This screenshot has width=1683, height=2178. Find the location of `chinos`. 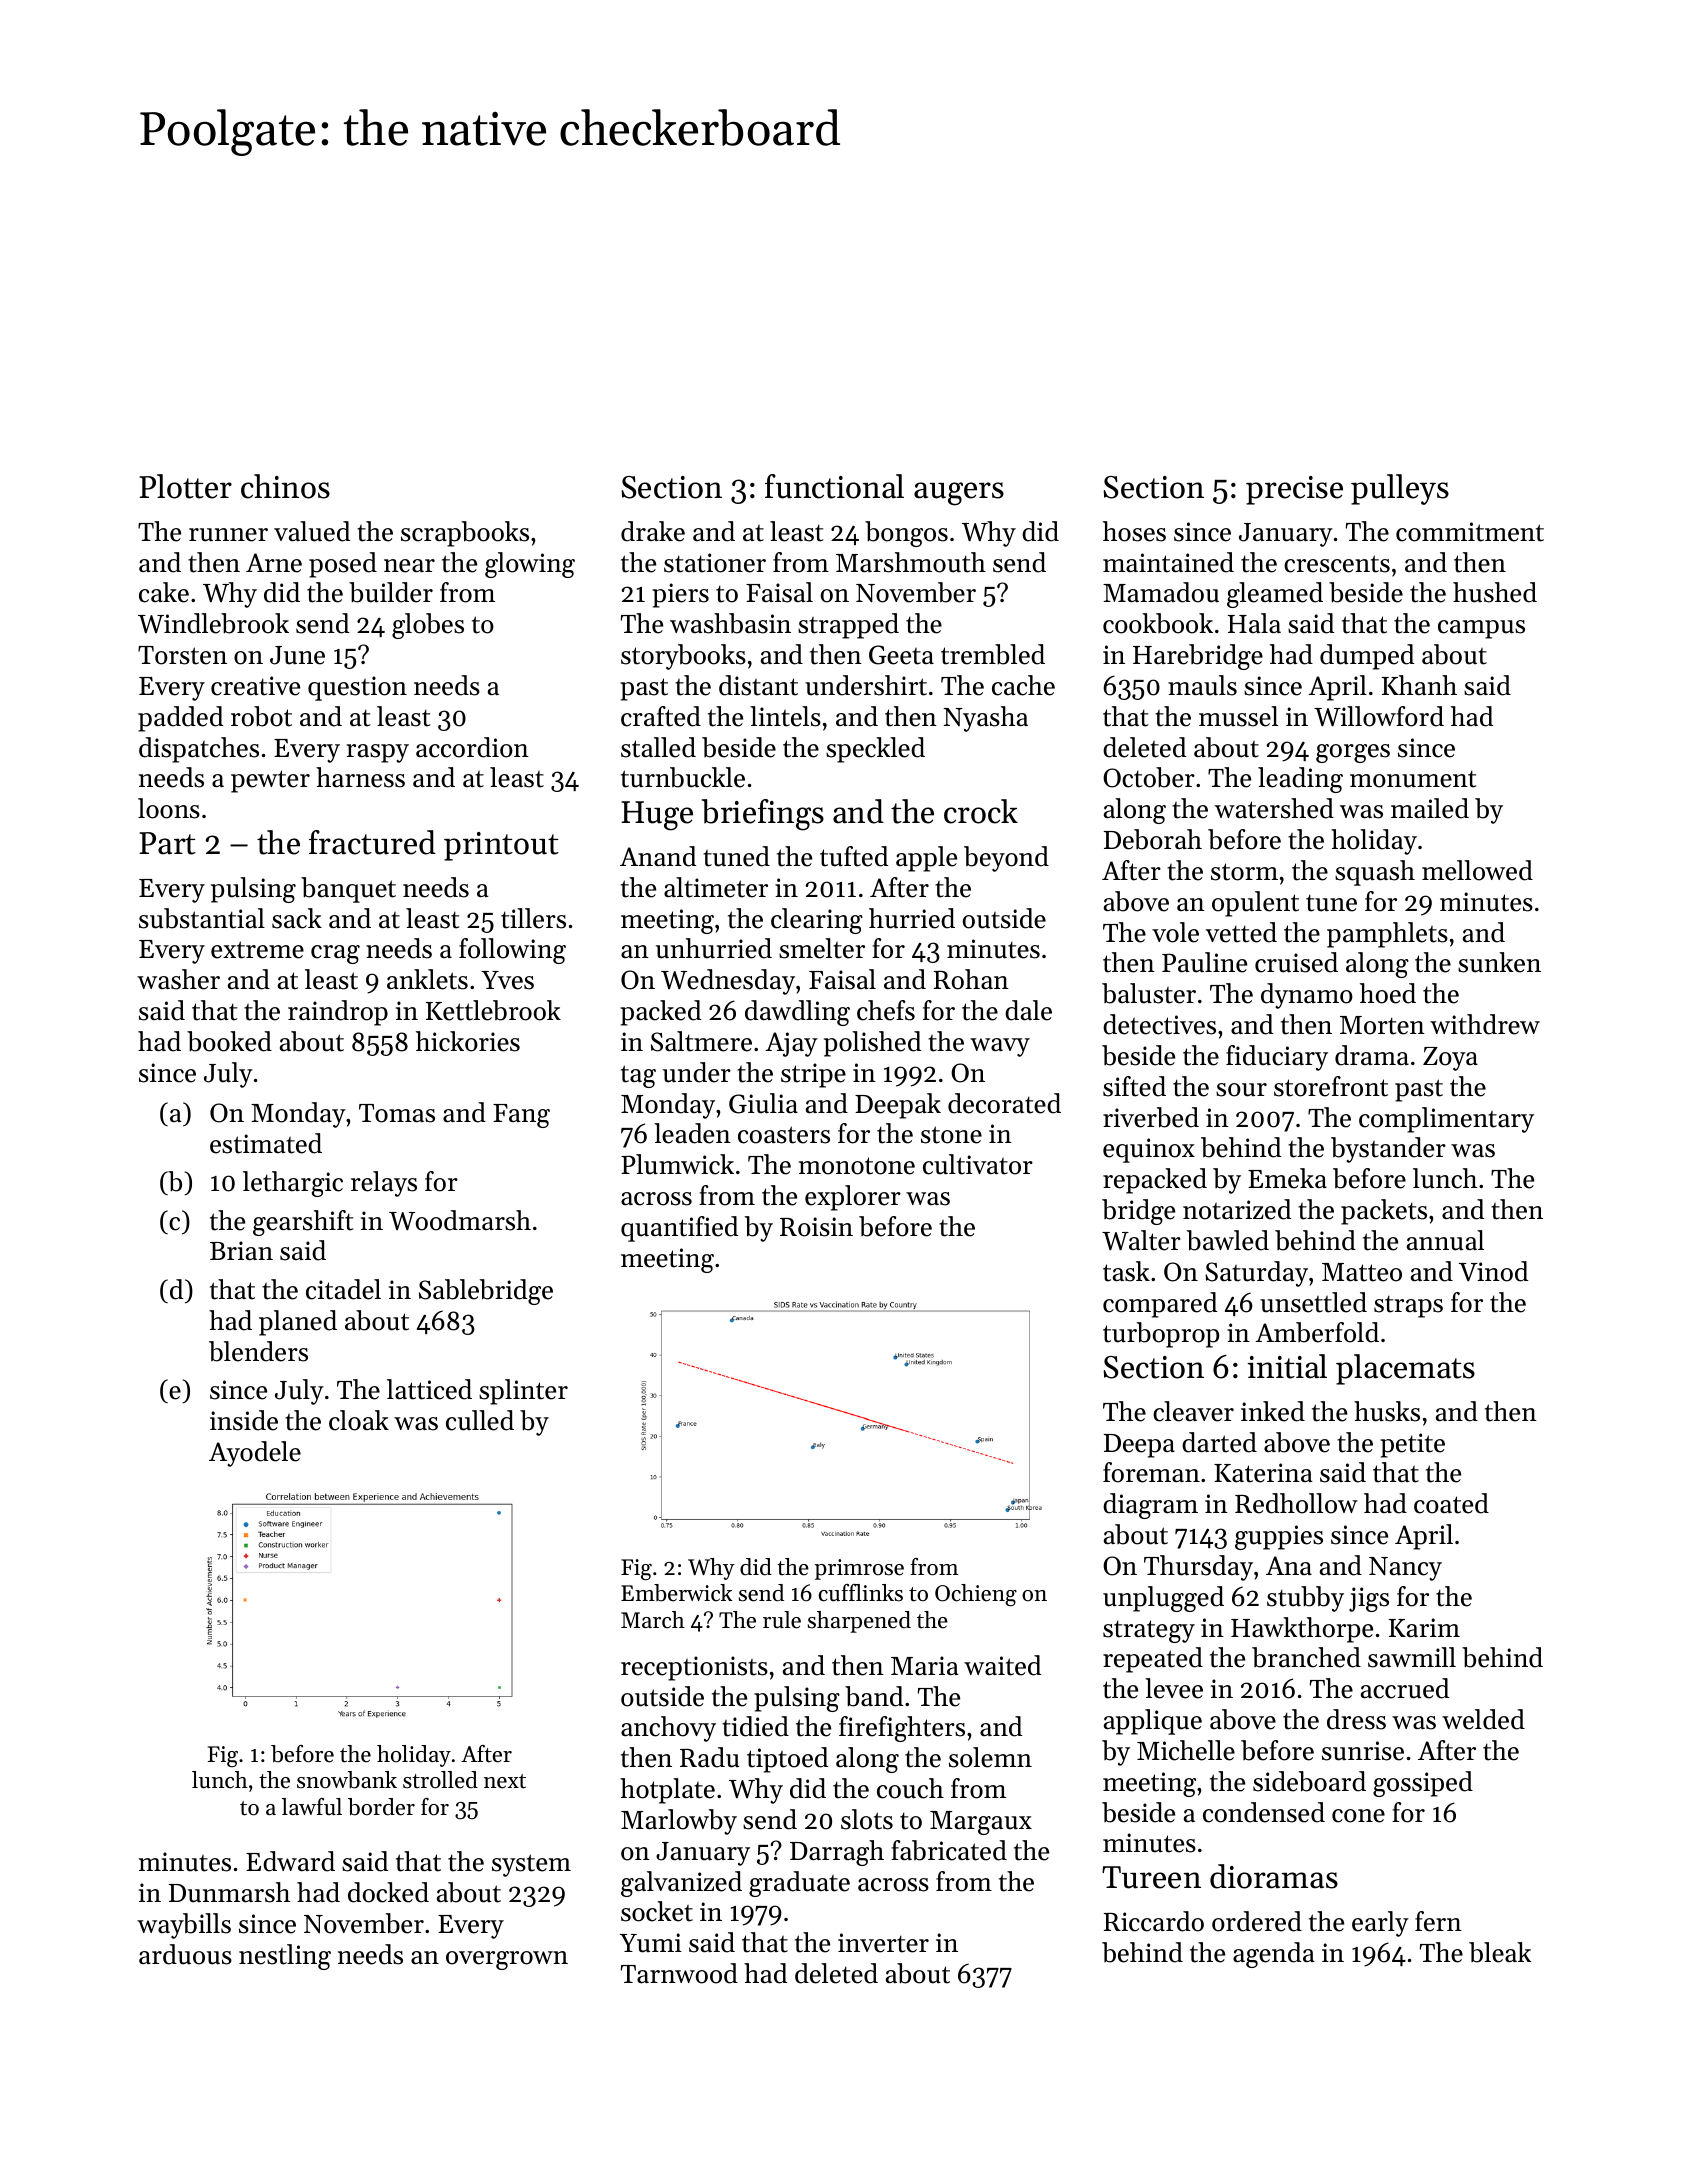

chinos is located at coordinates (285, 486).
